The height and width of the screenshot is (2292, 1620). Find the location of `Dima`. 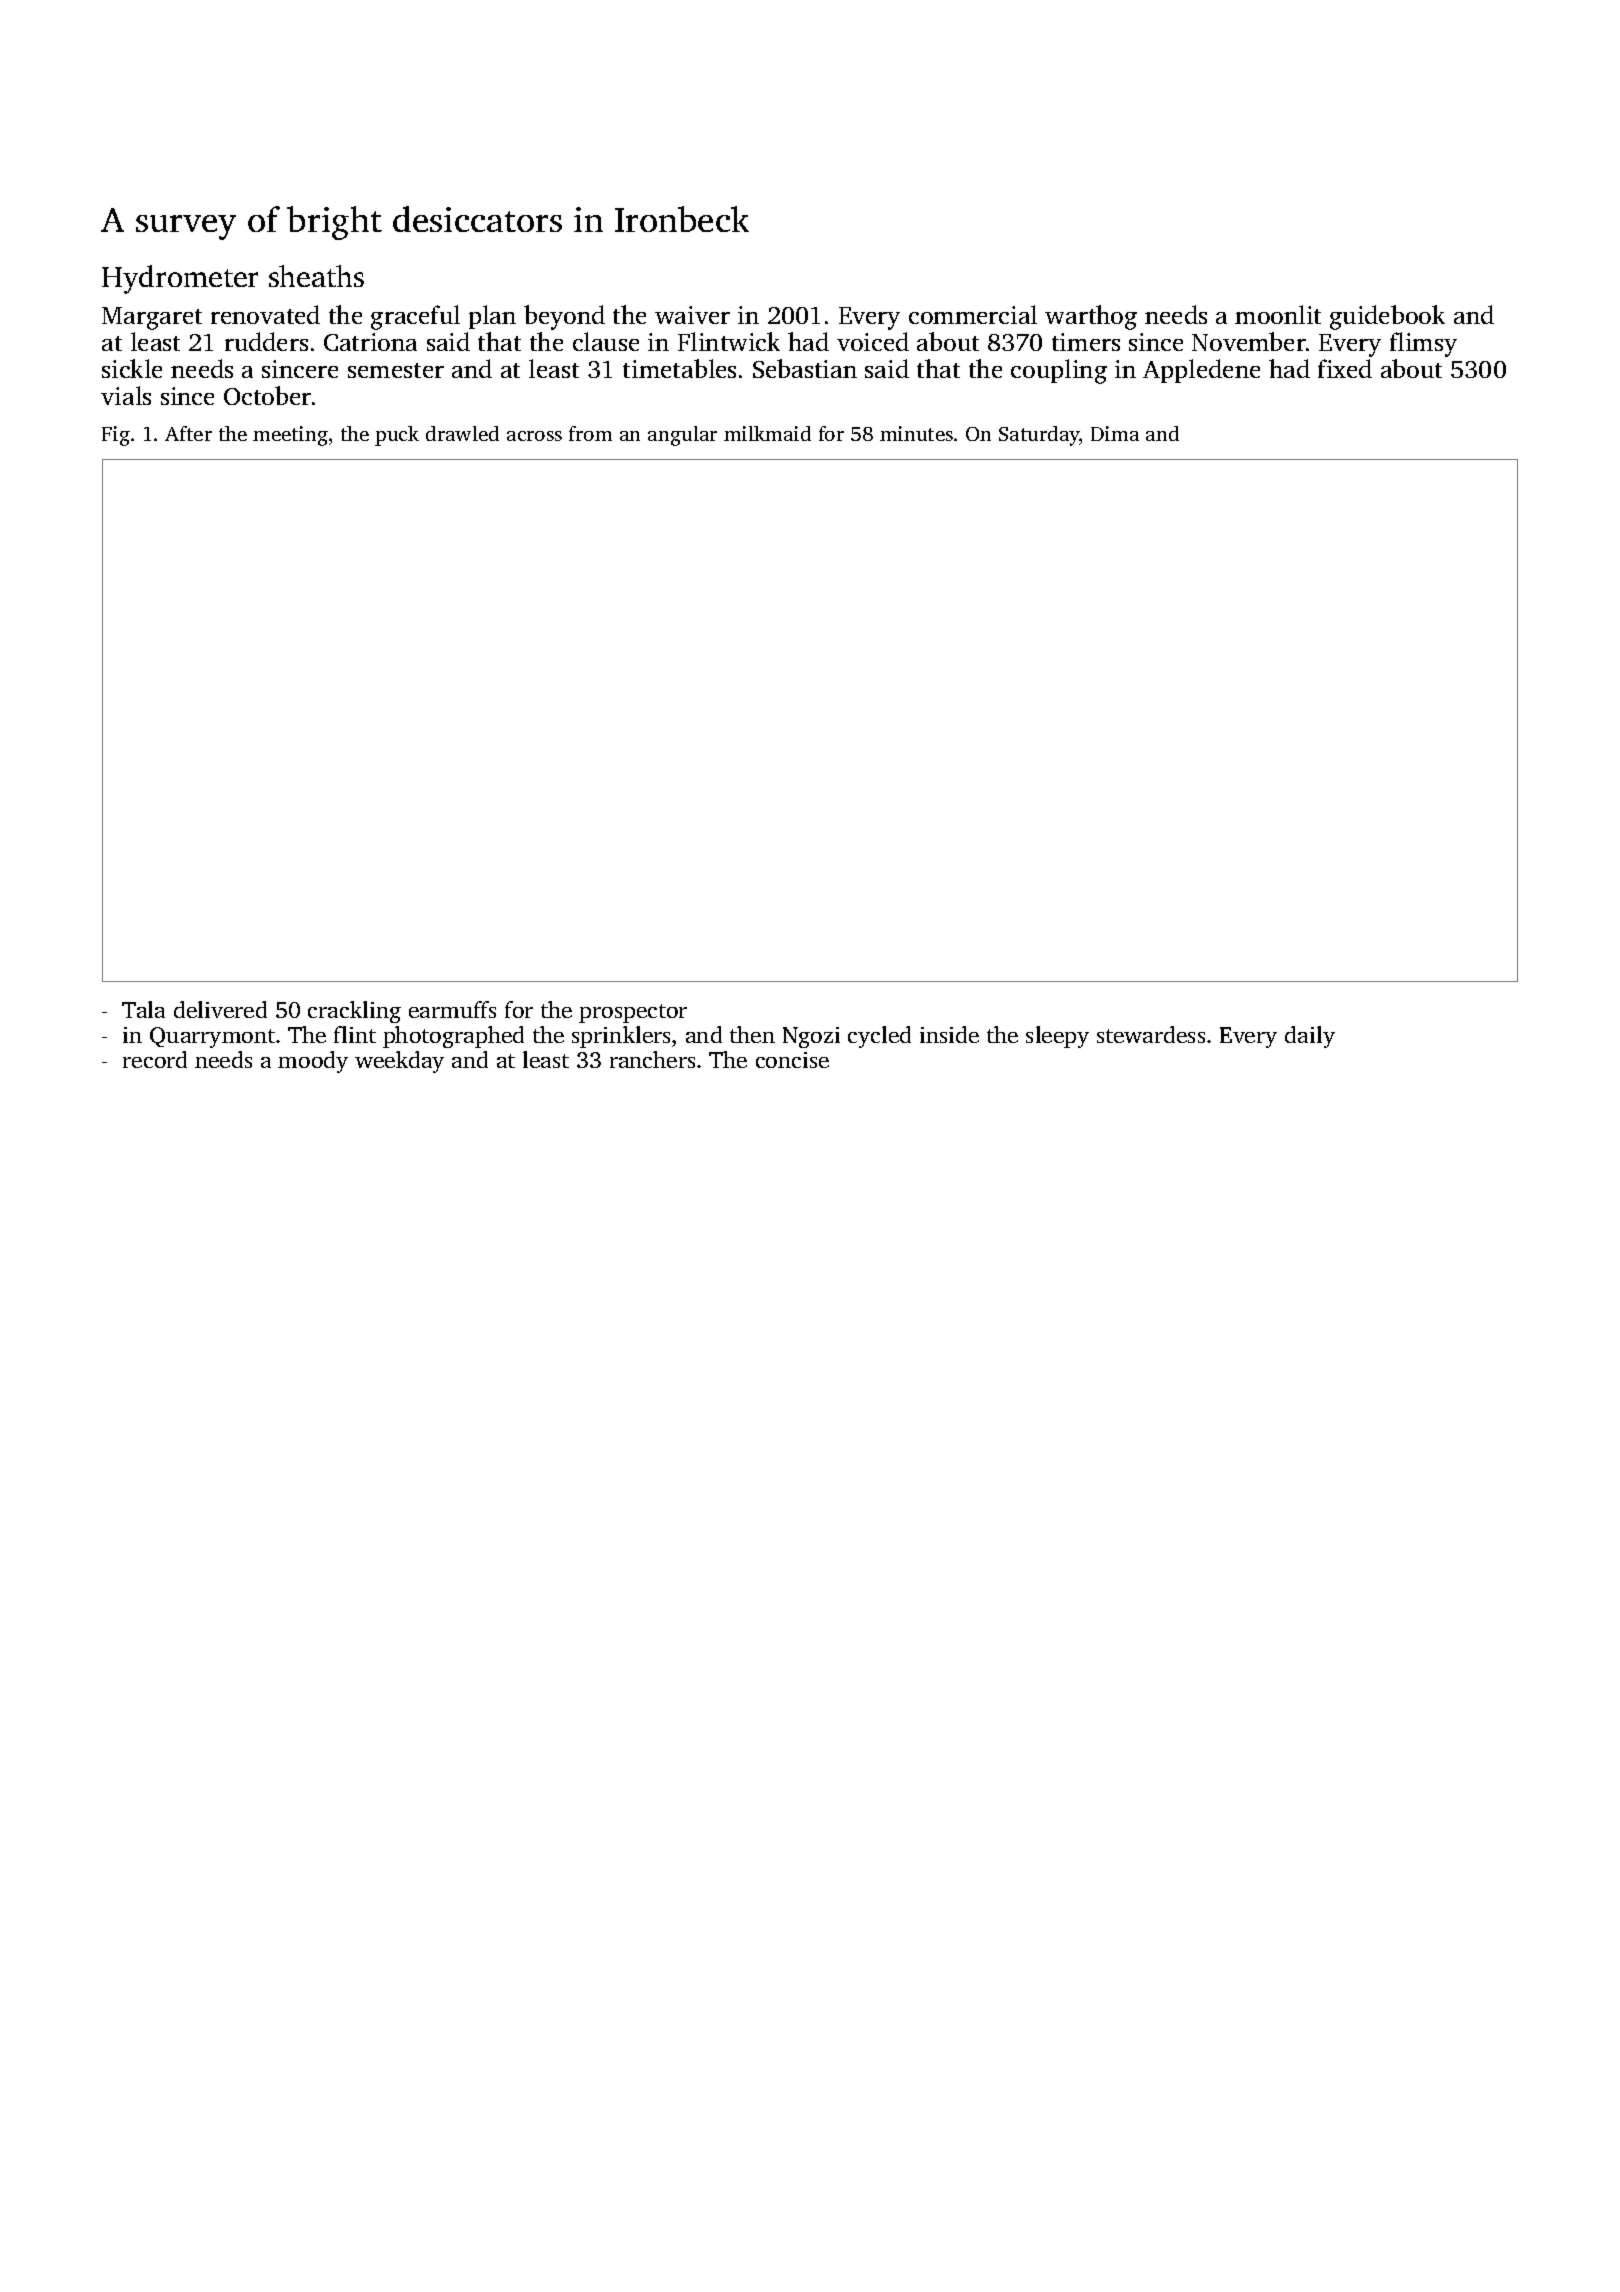

Dima is located at coordinates (1115, 433).
